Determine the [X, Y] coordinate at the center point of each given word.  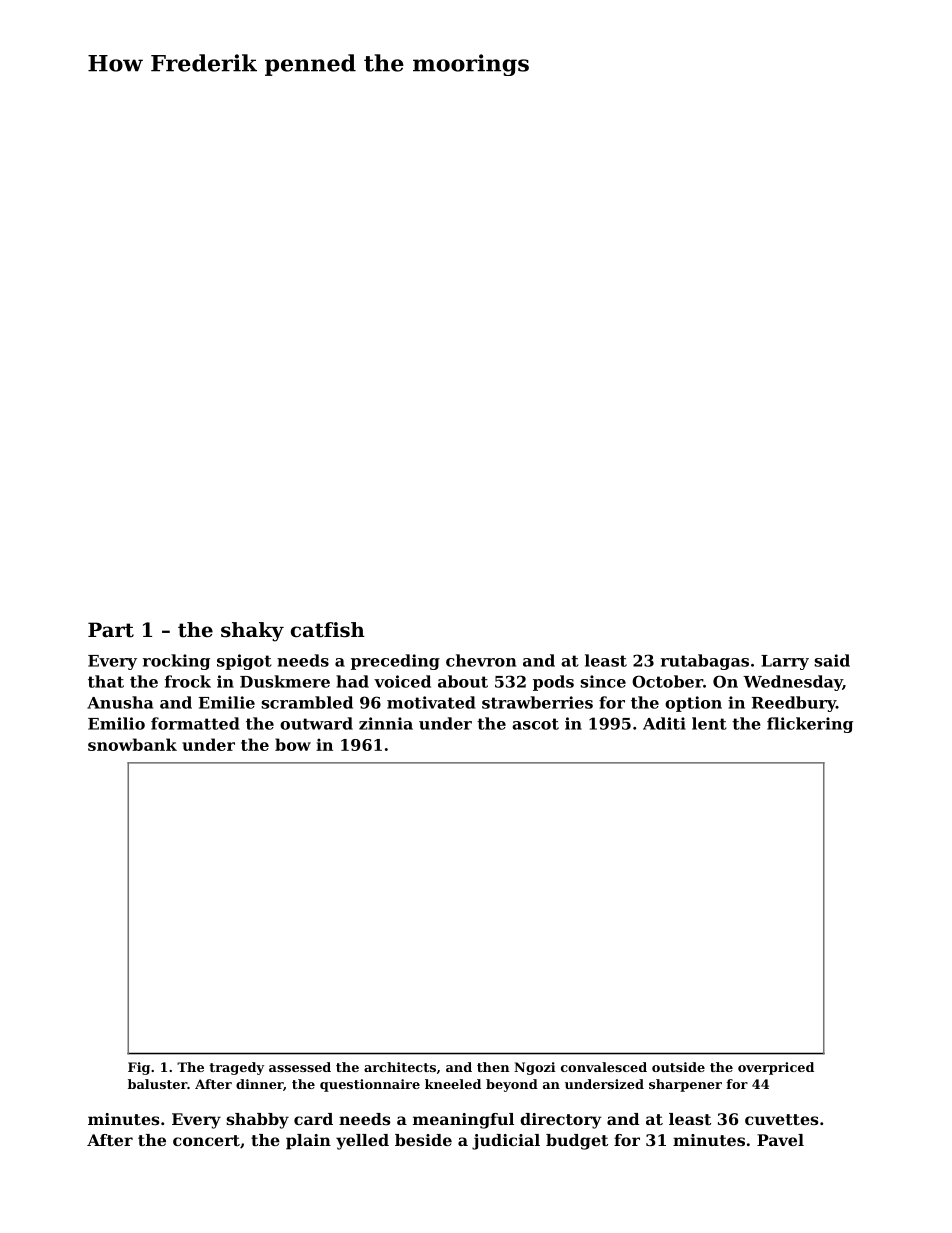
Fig [139, 1068]
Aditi [664, 723]
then [493, 1067]
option [693, 704]
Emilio [116, 723]
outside [678, 1067]
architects [400, 1067]
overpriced [776, 1068]
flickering [810, 725]
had [352, 681]
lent [709, 723]
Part [111, 630]
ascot [535, 724]
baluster [157, 1084]
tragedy [236, 1068]
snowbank [132, 744]
